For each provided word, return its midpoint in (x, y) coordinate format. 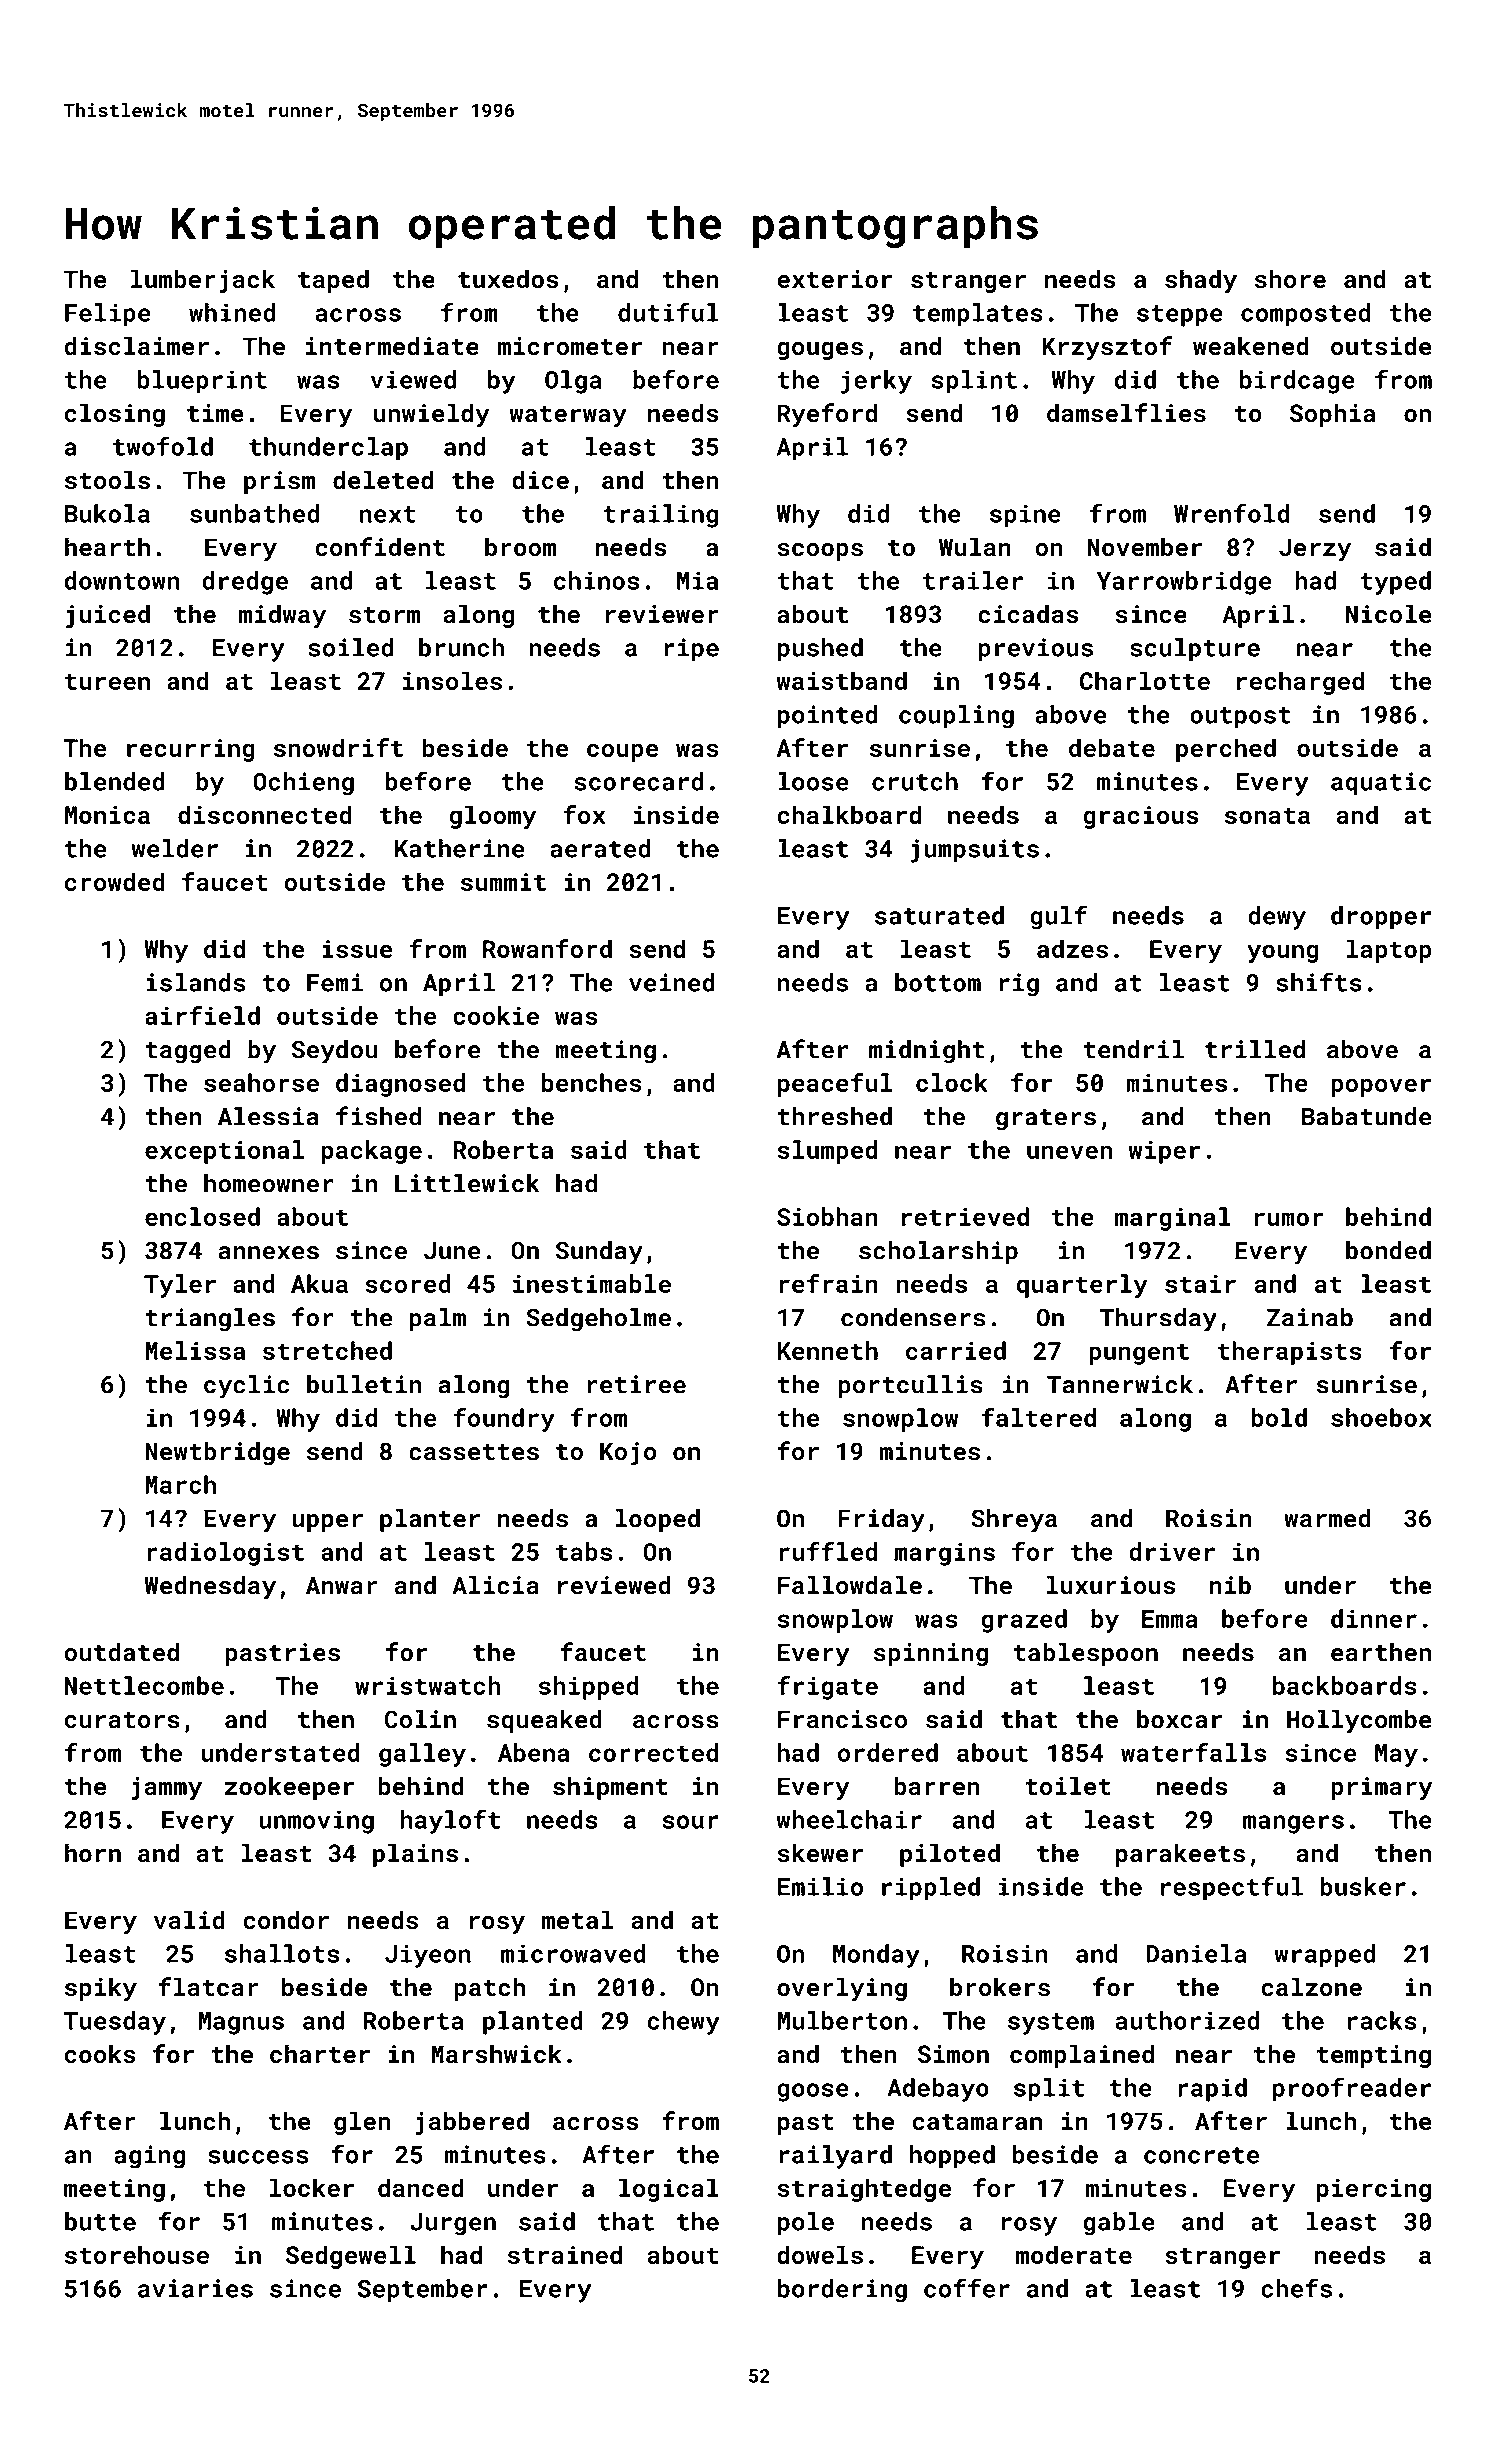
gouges (820, 351)
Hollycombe (1359, 1721)
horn (93, 1853)
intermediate (392, 346)
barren (937, 1786)
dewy (1277, 918)
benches (592, 1082)
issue (357, 949)
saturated (939, 915)
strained (565, 2254)
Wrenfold (1232, 513)
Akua (319, 1283)
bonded (1388, 1250)
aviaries (195, 2288)
